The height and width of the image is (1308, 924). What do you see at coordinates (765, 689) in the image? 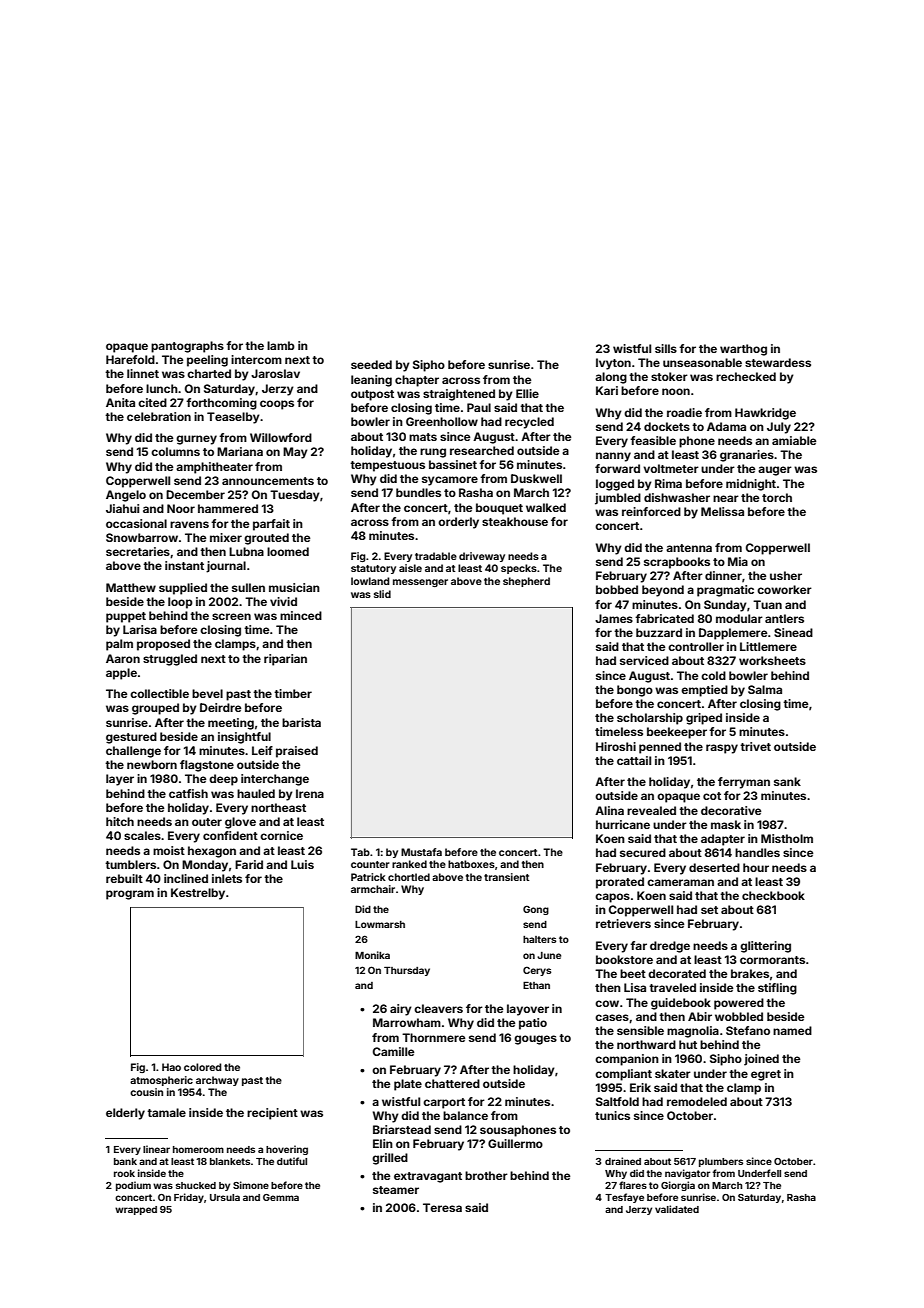
I see `Salma` at bounding box center [765, 689].
